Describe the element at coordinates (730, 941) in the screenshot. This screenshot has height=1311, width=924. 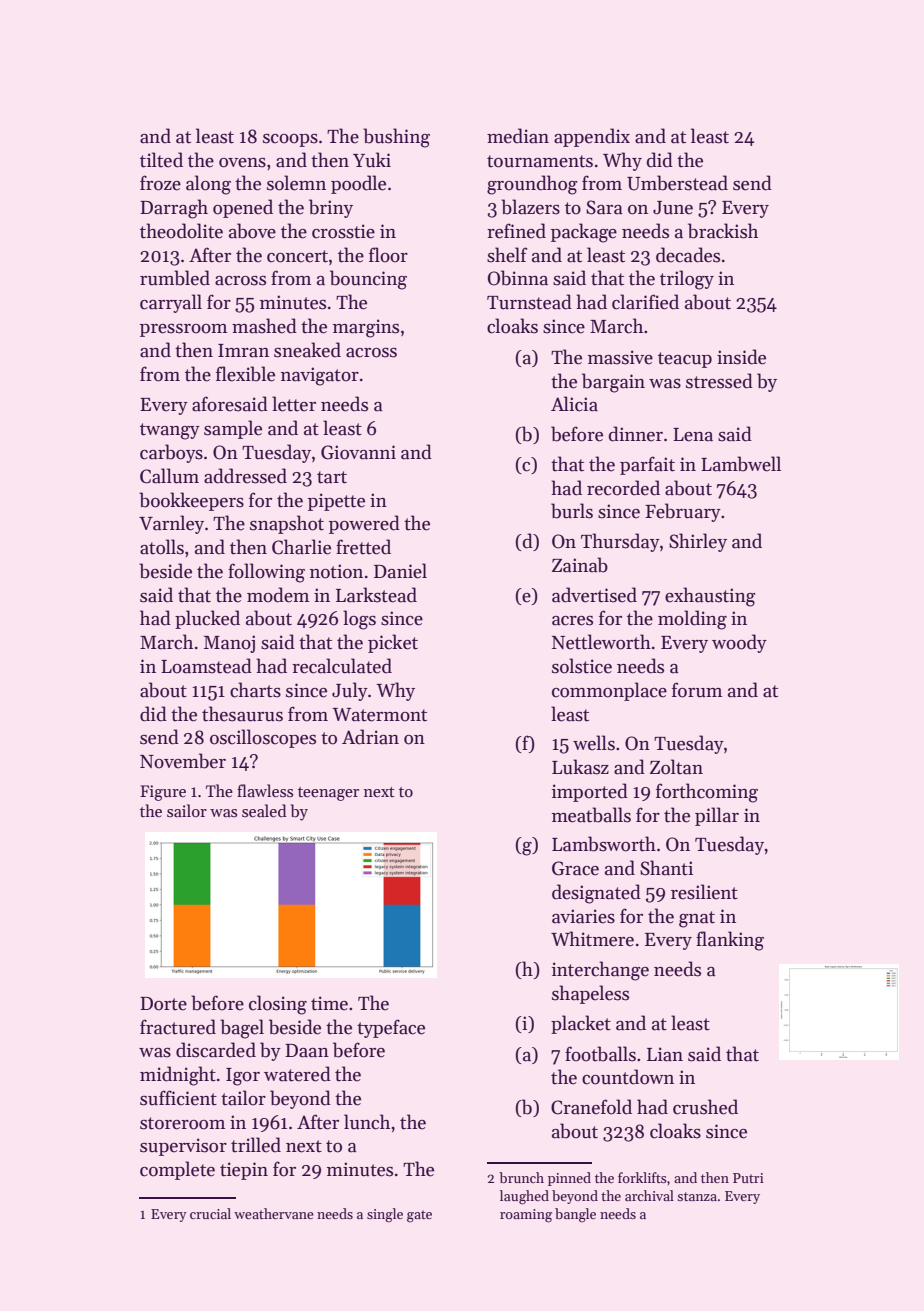
I see `flanking` at that location.
